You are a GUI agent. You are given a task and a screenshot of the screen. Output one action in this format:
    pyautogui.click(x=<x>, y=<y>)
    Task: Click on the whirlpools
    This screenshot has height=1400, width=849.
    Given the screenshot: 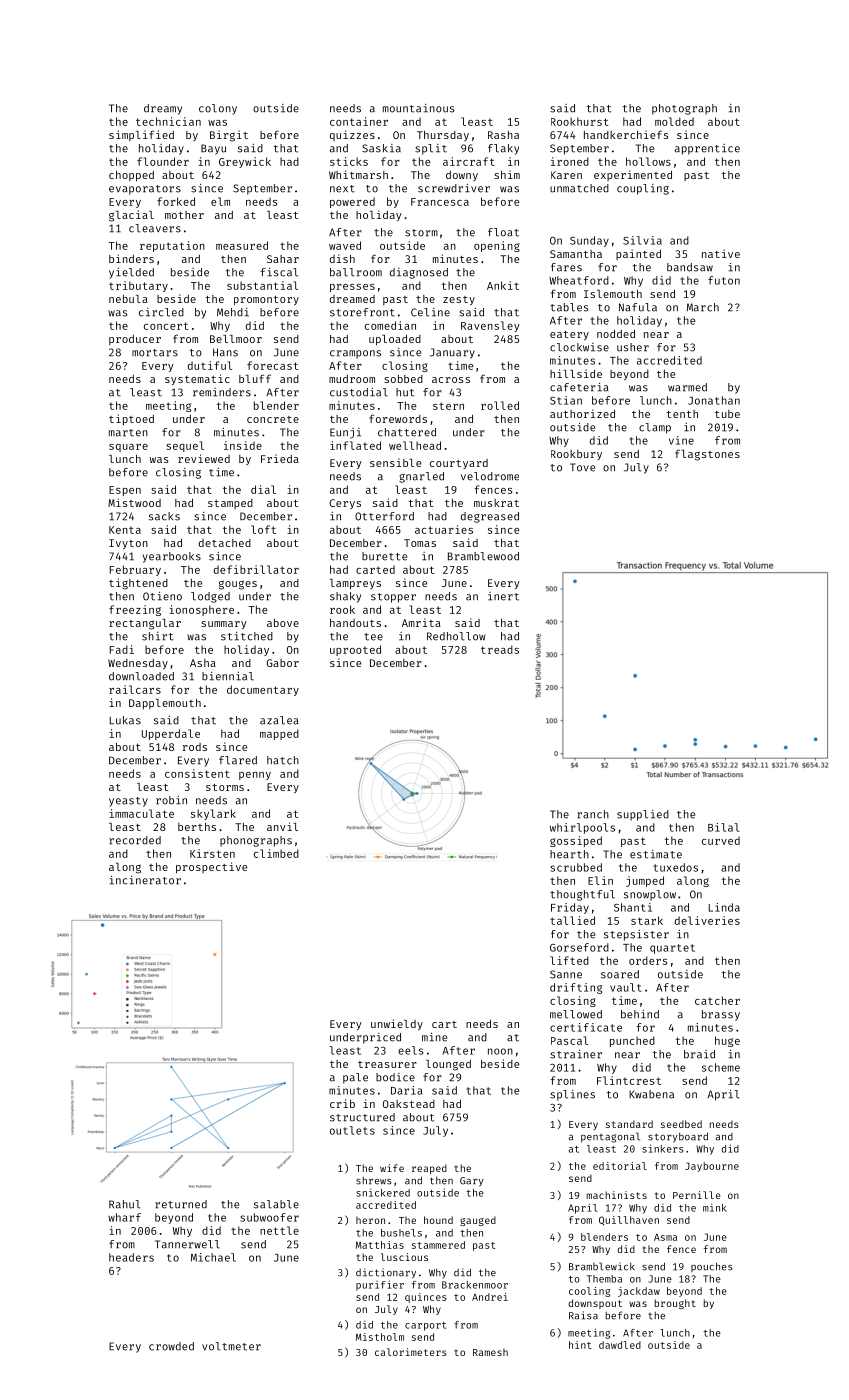 What is the action you would take?
    pyautogui.click(x=582, y=828)
